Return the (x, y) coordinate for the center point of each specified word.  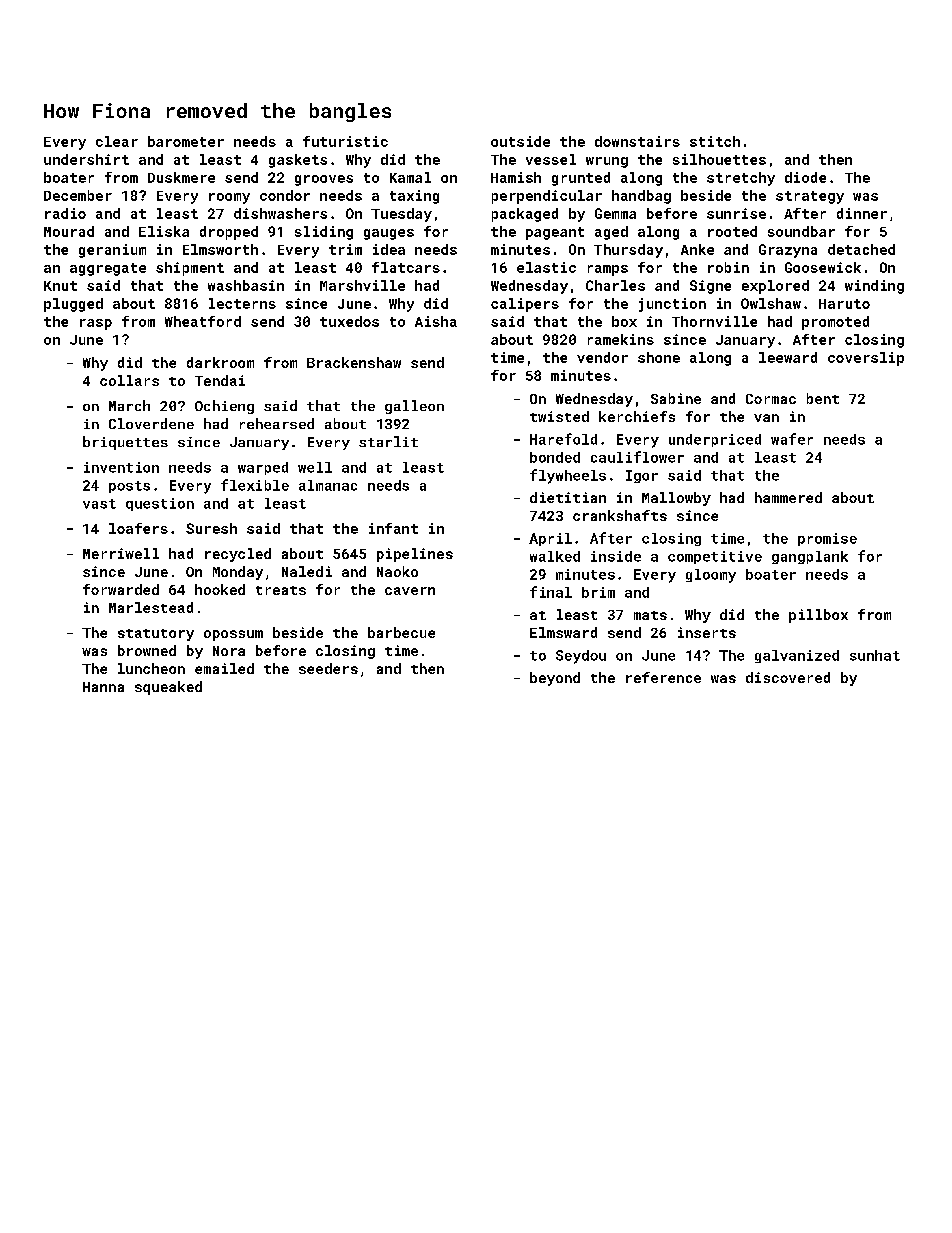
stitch (715, 141)
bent (823, 398)
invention (121, 467)
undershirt (86, 159)
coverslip (866, 359)
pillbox (818, 616)
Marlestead (151, 607)
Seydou (581, 657)
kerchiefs (637, 416)
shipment (190, 269)
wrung (607, 162)
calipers (525, 305)
